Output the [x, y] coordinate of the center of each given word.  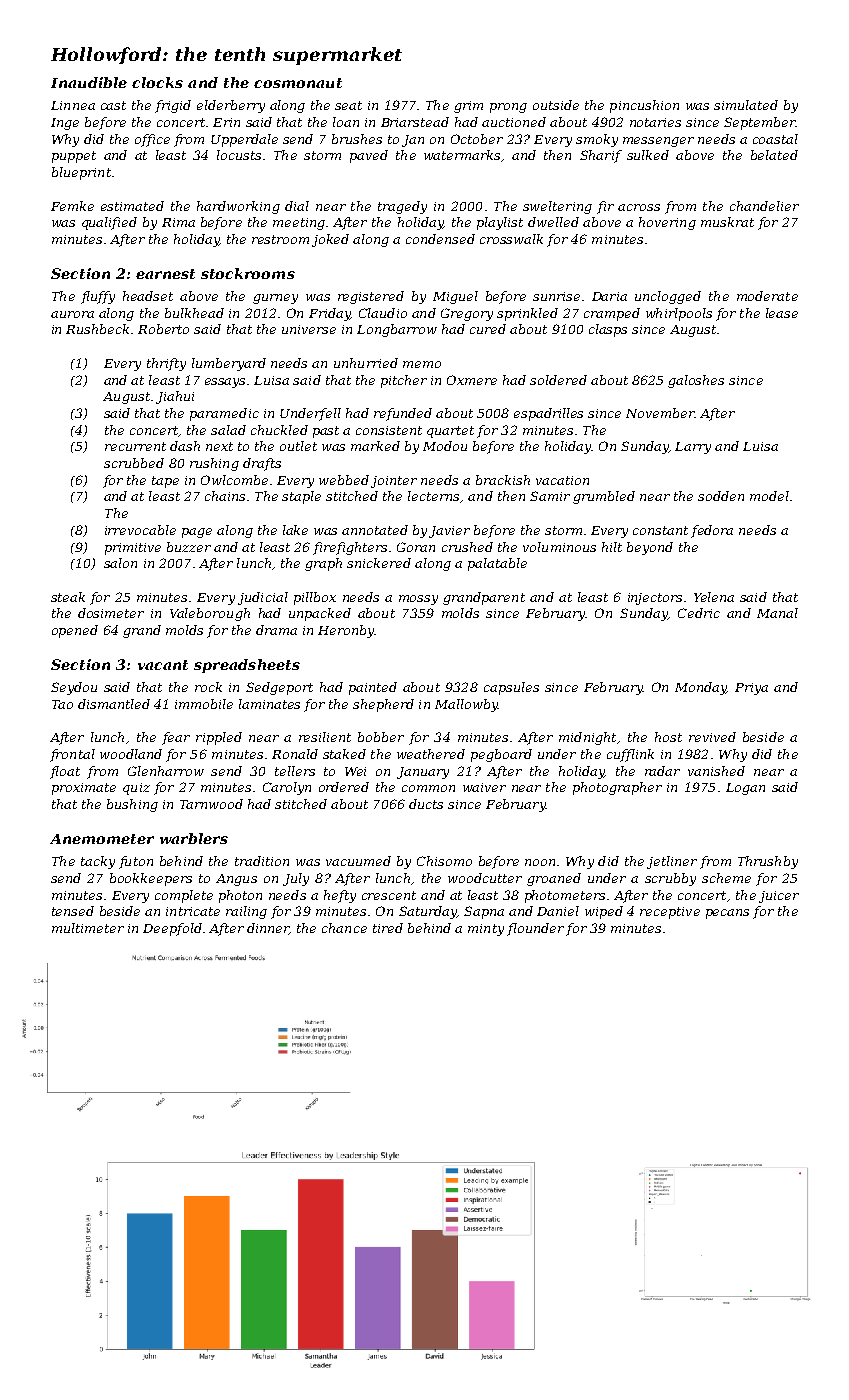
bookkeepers [151, 879]
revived [712, 737]
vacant [163, 665]
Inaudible [89, 82]
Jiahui [175, 397]
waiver [484, 787]
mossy [418, 600]
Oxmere [472, 380]
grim [468, 107]
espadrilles [548, 414]
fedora [712, 531]
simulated [746, 105]
